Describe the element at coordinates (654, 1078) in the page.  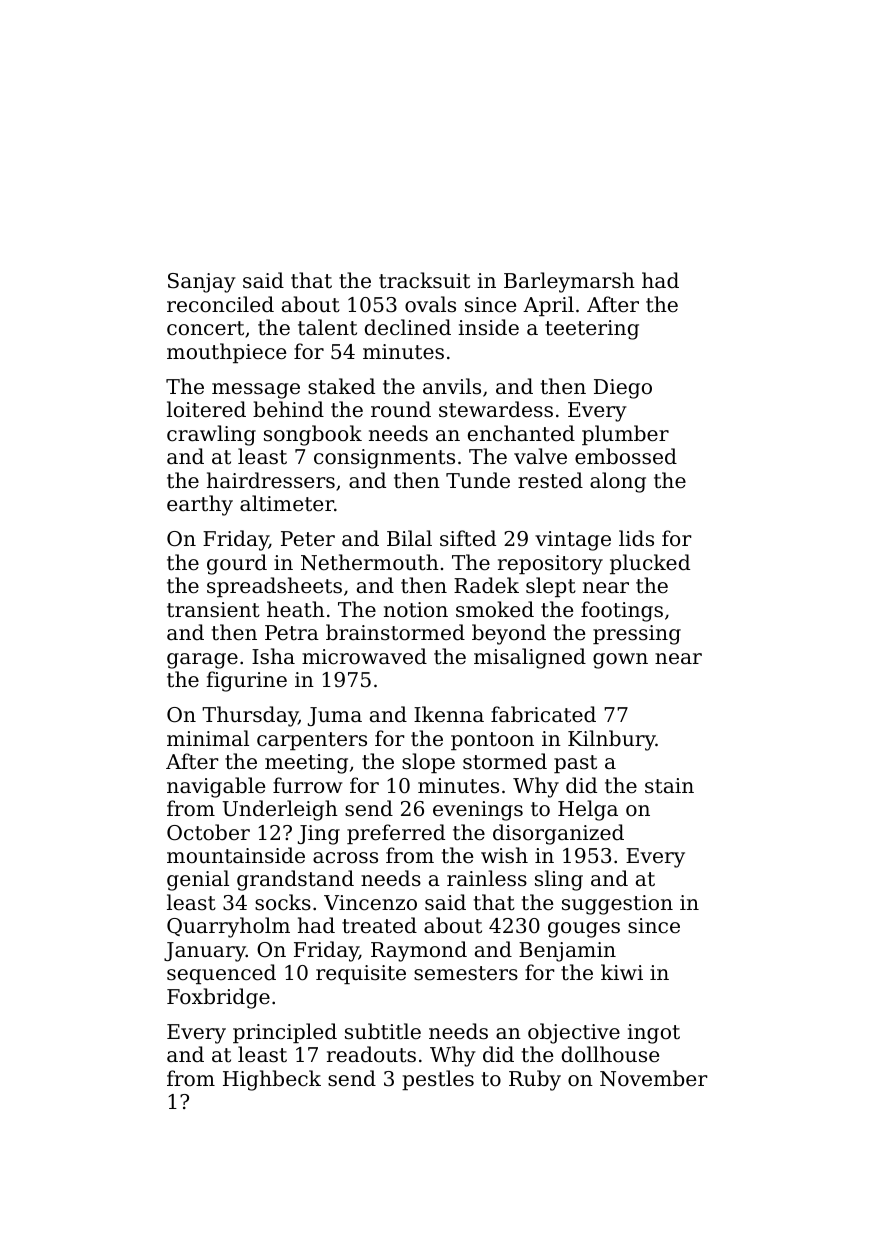
I see `November` at that location.
